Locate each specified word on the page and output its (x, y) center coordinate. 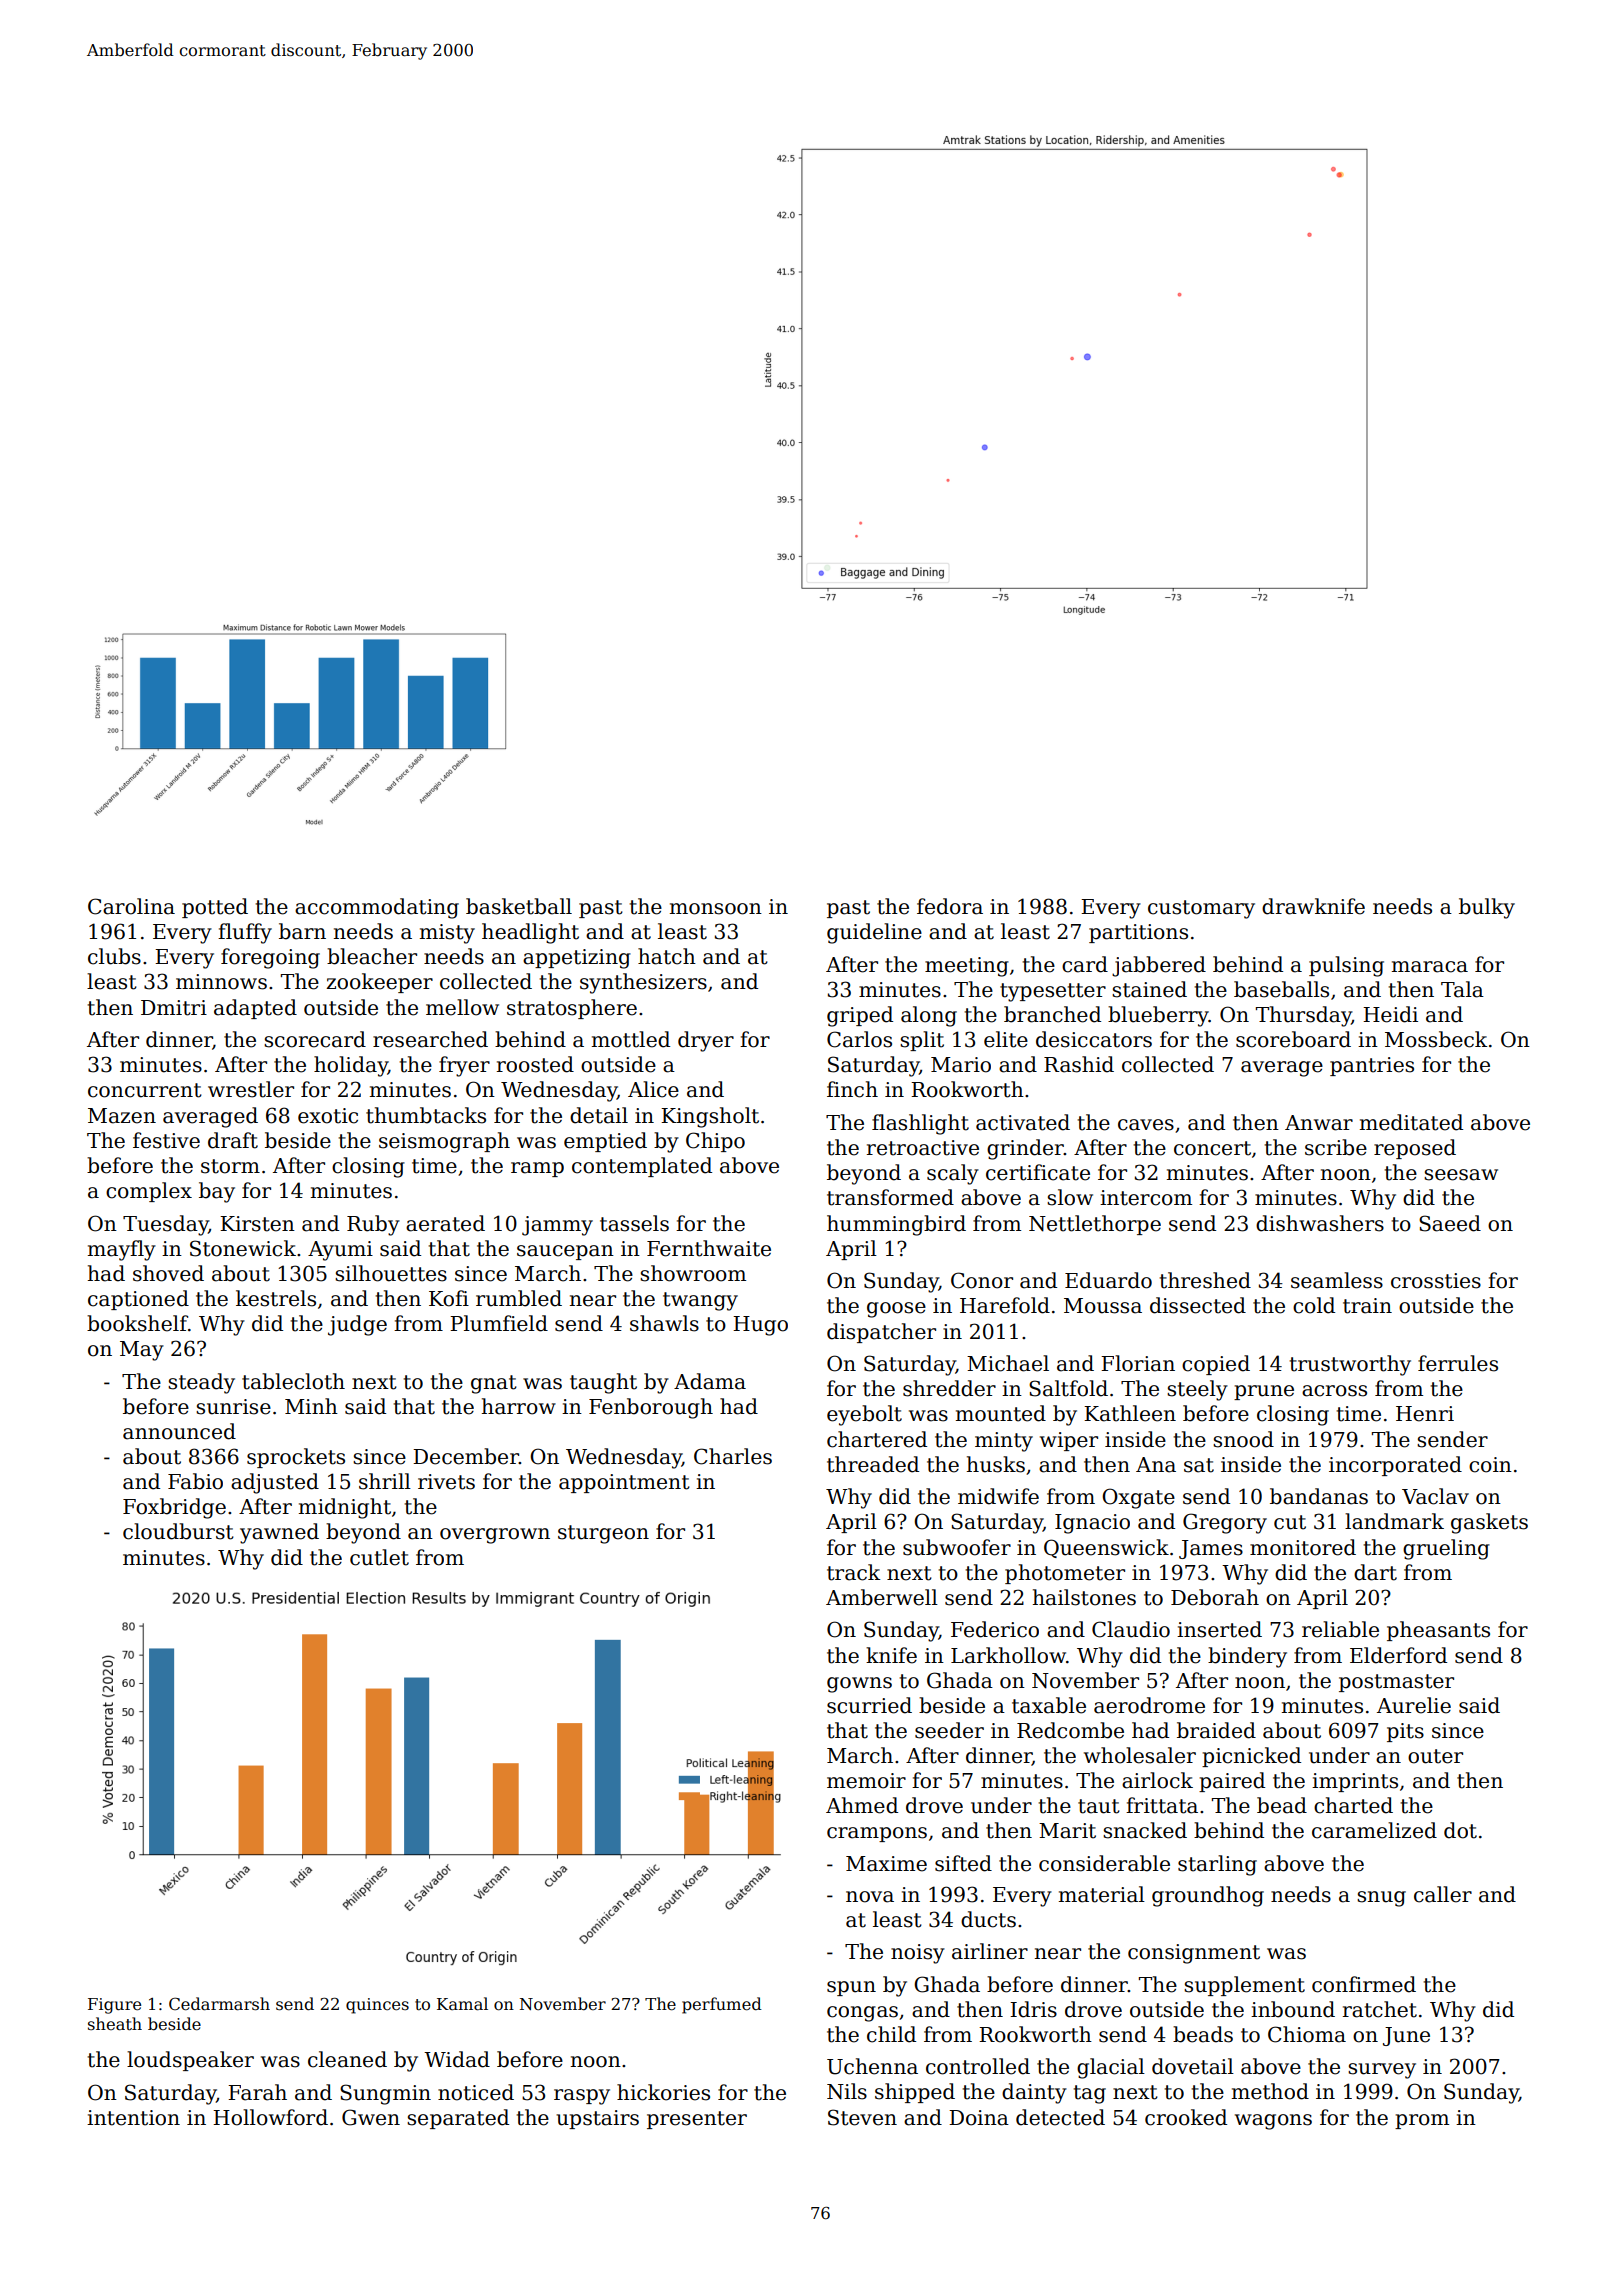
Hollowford (270, 2117)
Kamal (462, 2004)
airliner (990, 1951)
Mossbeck (1436, 1039)
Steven (862, 2117)
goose (896, 1310)
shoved (168, 1273)
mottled (631, 1039)
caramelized (1374, 1830)
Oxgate (1138, 1498)
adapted (255, 1009)
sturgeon (603, 1534)
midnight (345, 1508)
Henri (1425, 1414)
